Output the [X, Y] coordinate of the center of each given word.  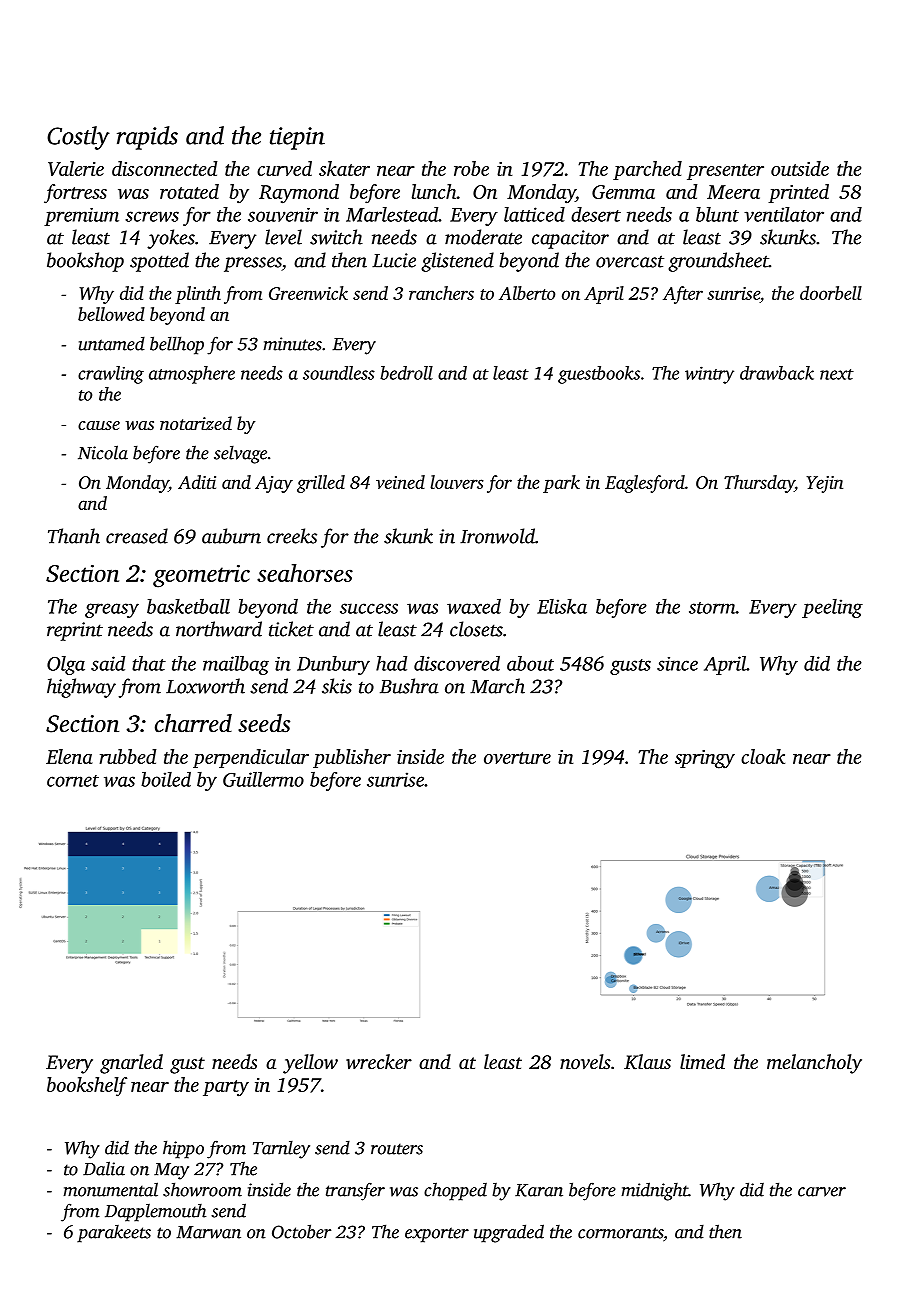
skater [344, 168]
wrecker [379, 1061]
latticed [534, 214]
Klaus [647, 1062]
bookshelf [87, 1087]
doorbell [831, 293]
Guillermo [263, 779]
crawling [111, 375]
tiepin [297, 138]
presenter [725, 172]
